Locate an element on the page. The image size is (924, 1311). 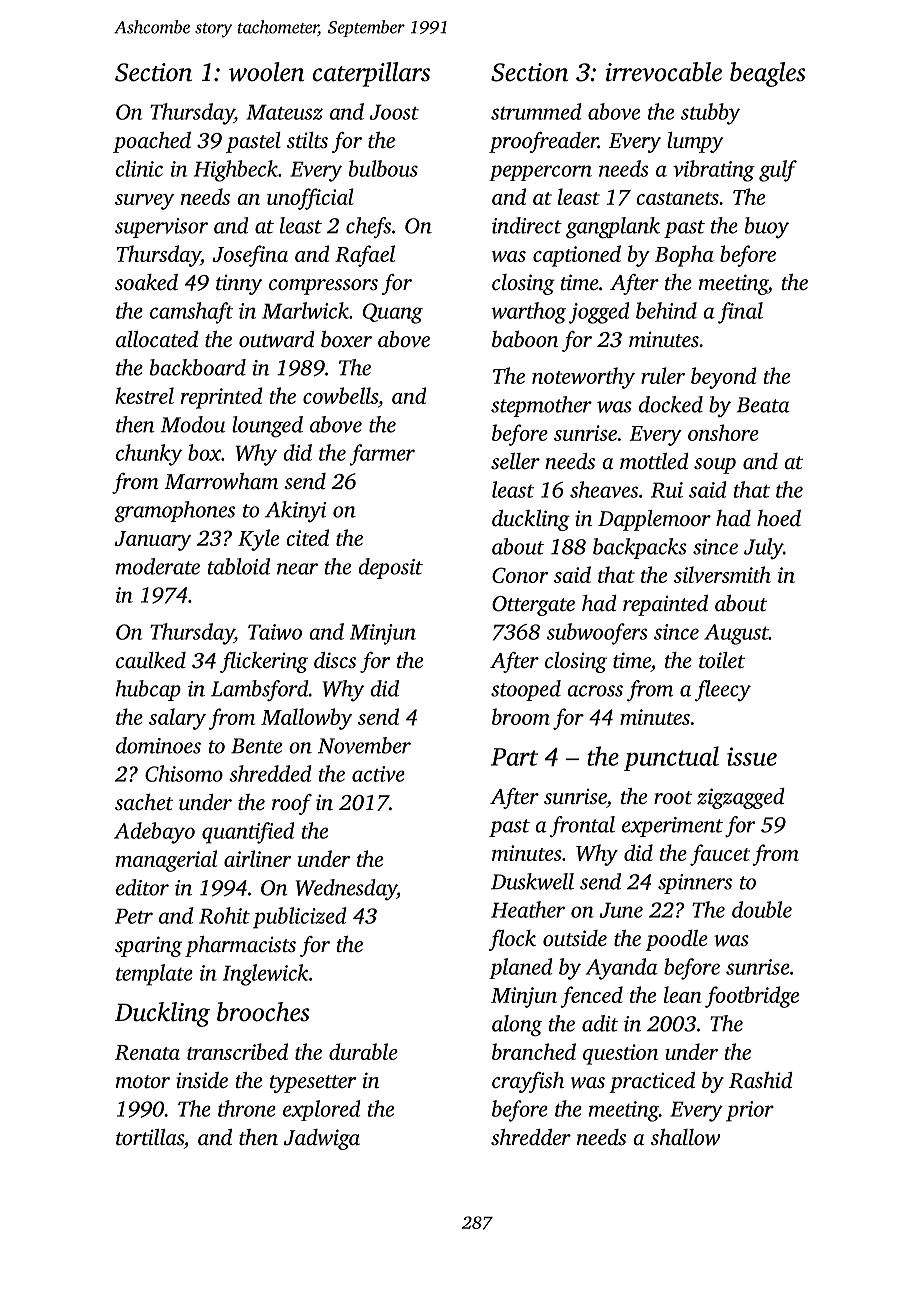
Ottergate is located at coordinates (533, 606).
